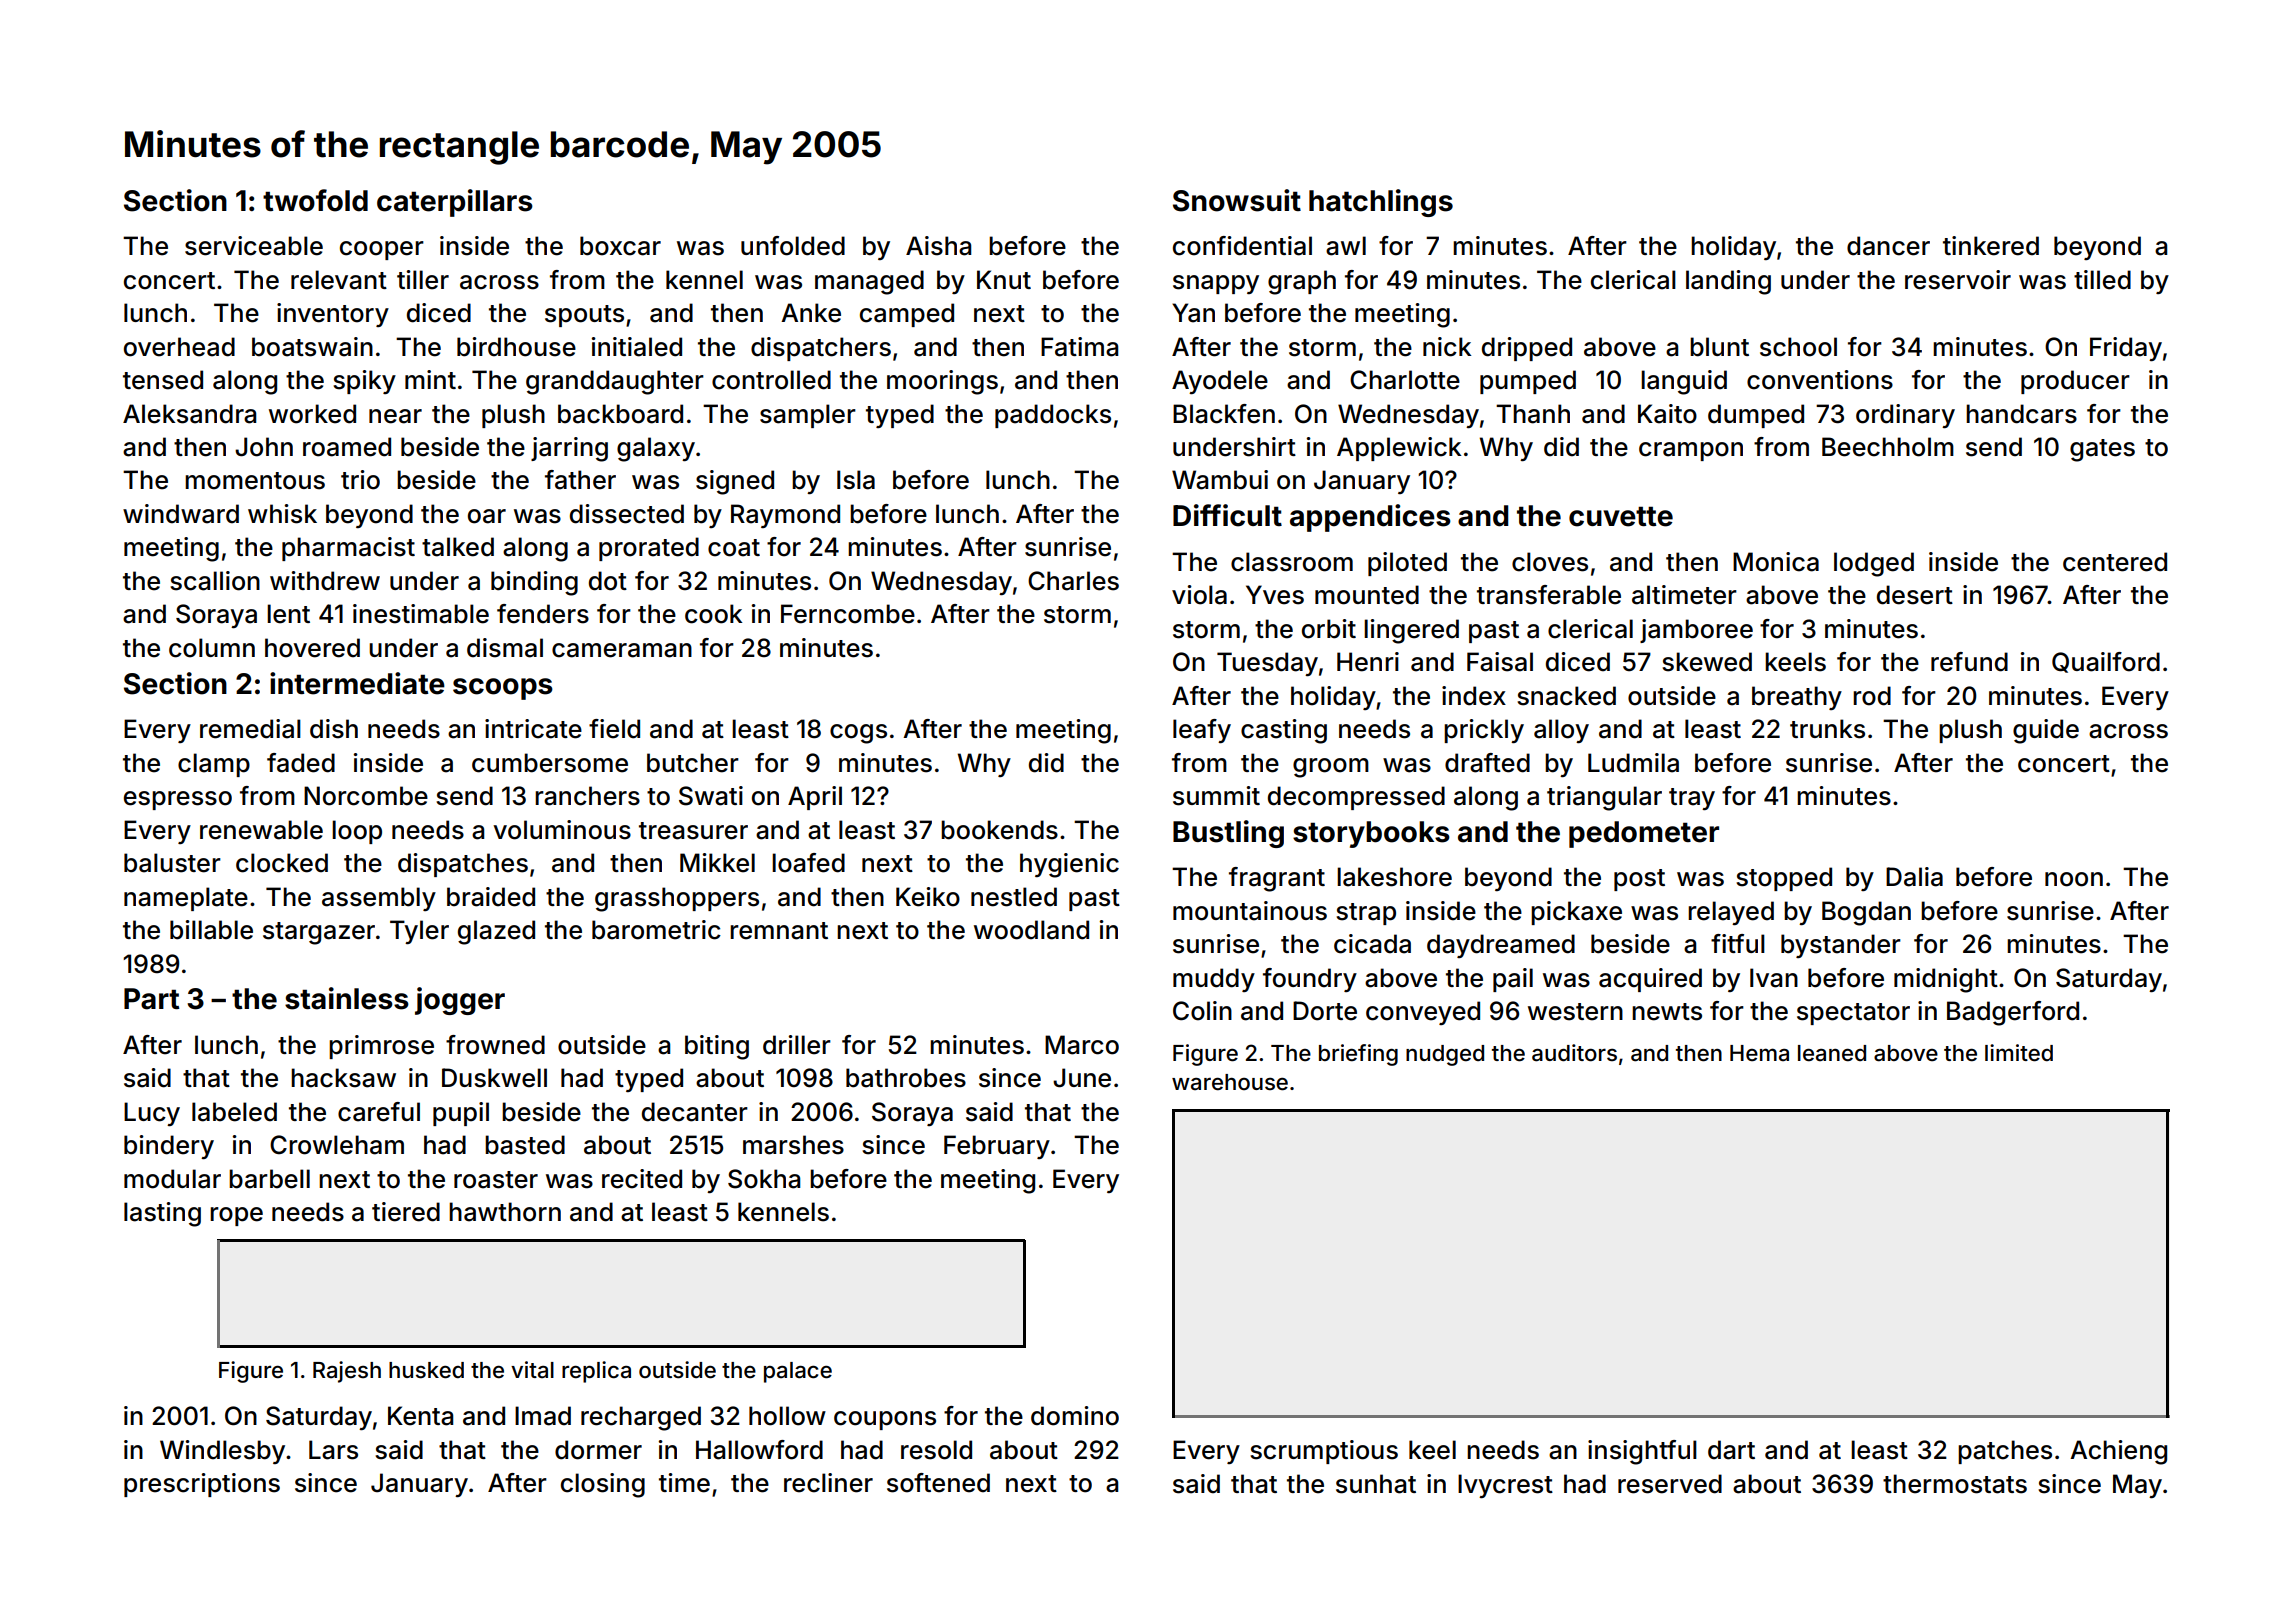 Image resolution: width=2292 pixels, height=1620 pixels. Describe the element at coordinates (938, 1483) in the screenshot. I see `softened` at that location.
